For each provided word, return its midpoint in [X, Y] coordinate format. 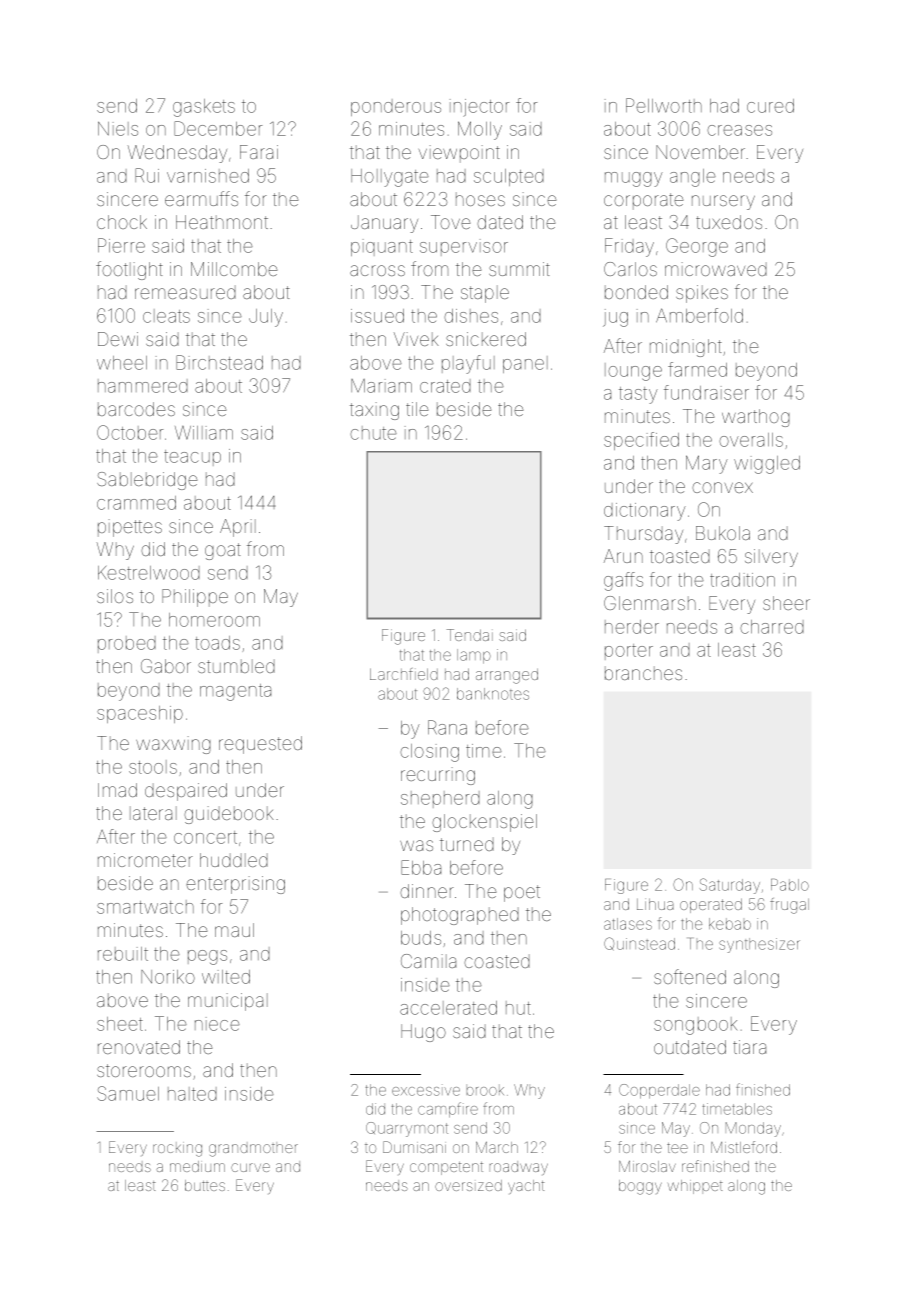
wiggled [767, 465]
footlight [129, 270]
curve [250, 1167]
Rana [447, 727]
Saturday [730, 886]
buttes [205, 1185]
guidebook [229, 815]
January [384, 224]
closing [429, 753]
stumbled [236, 666]
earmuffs [201, 198]
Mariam [381, 386]
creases [739, 130]
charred [772, 627]
